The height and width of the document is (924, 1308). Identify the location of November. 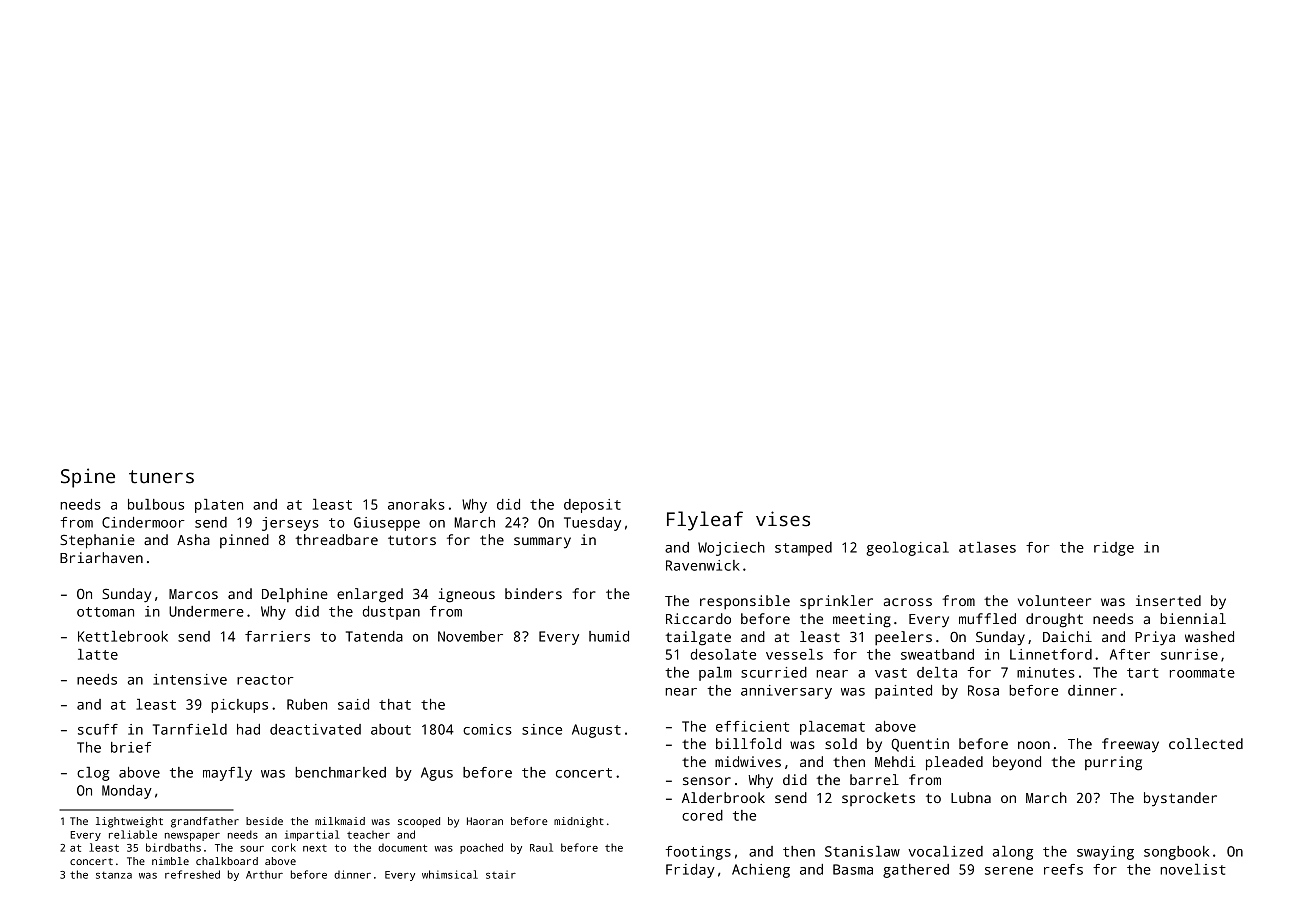
(470, 636).
